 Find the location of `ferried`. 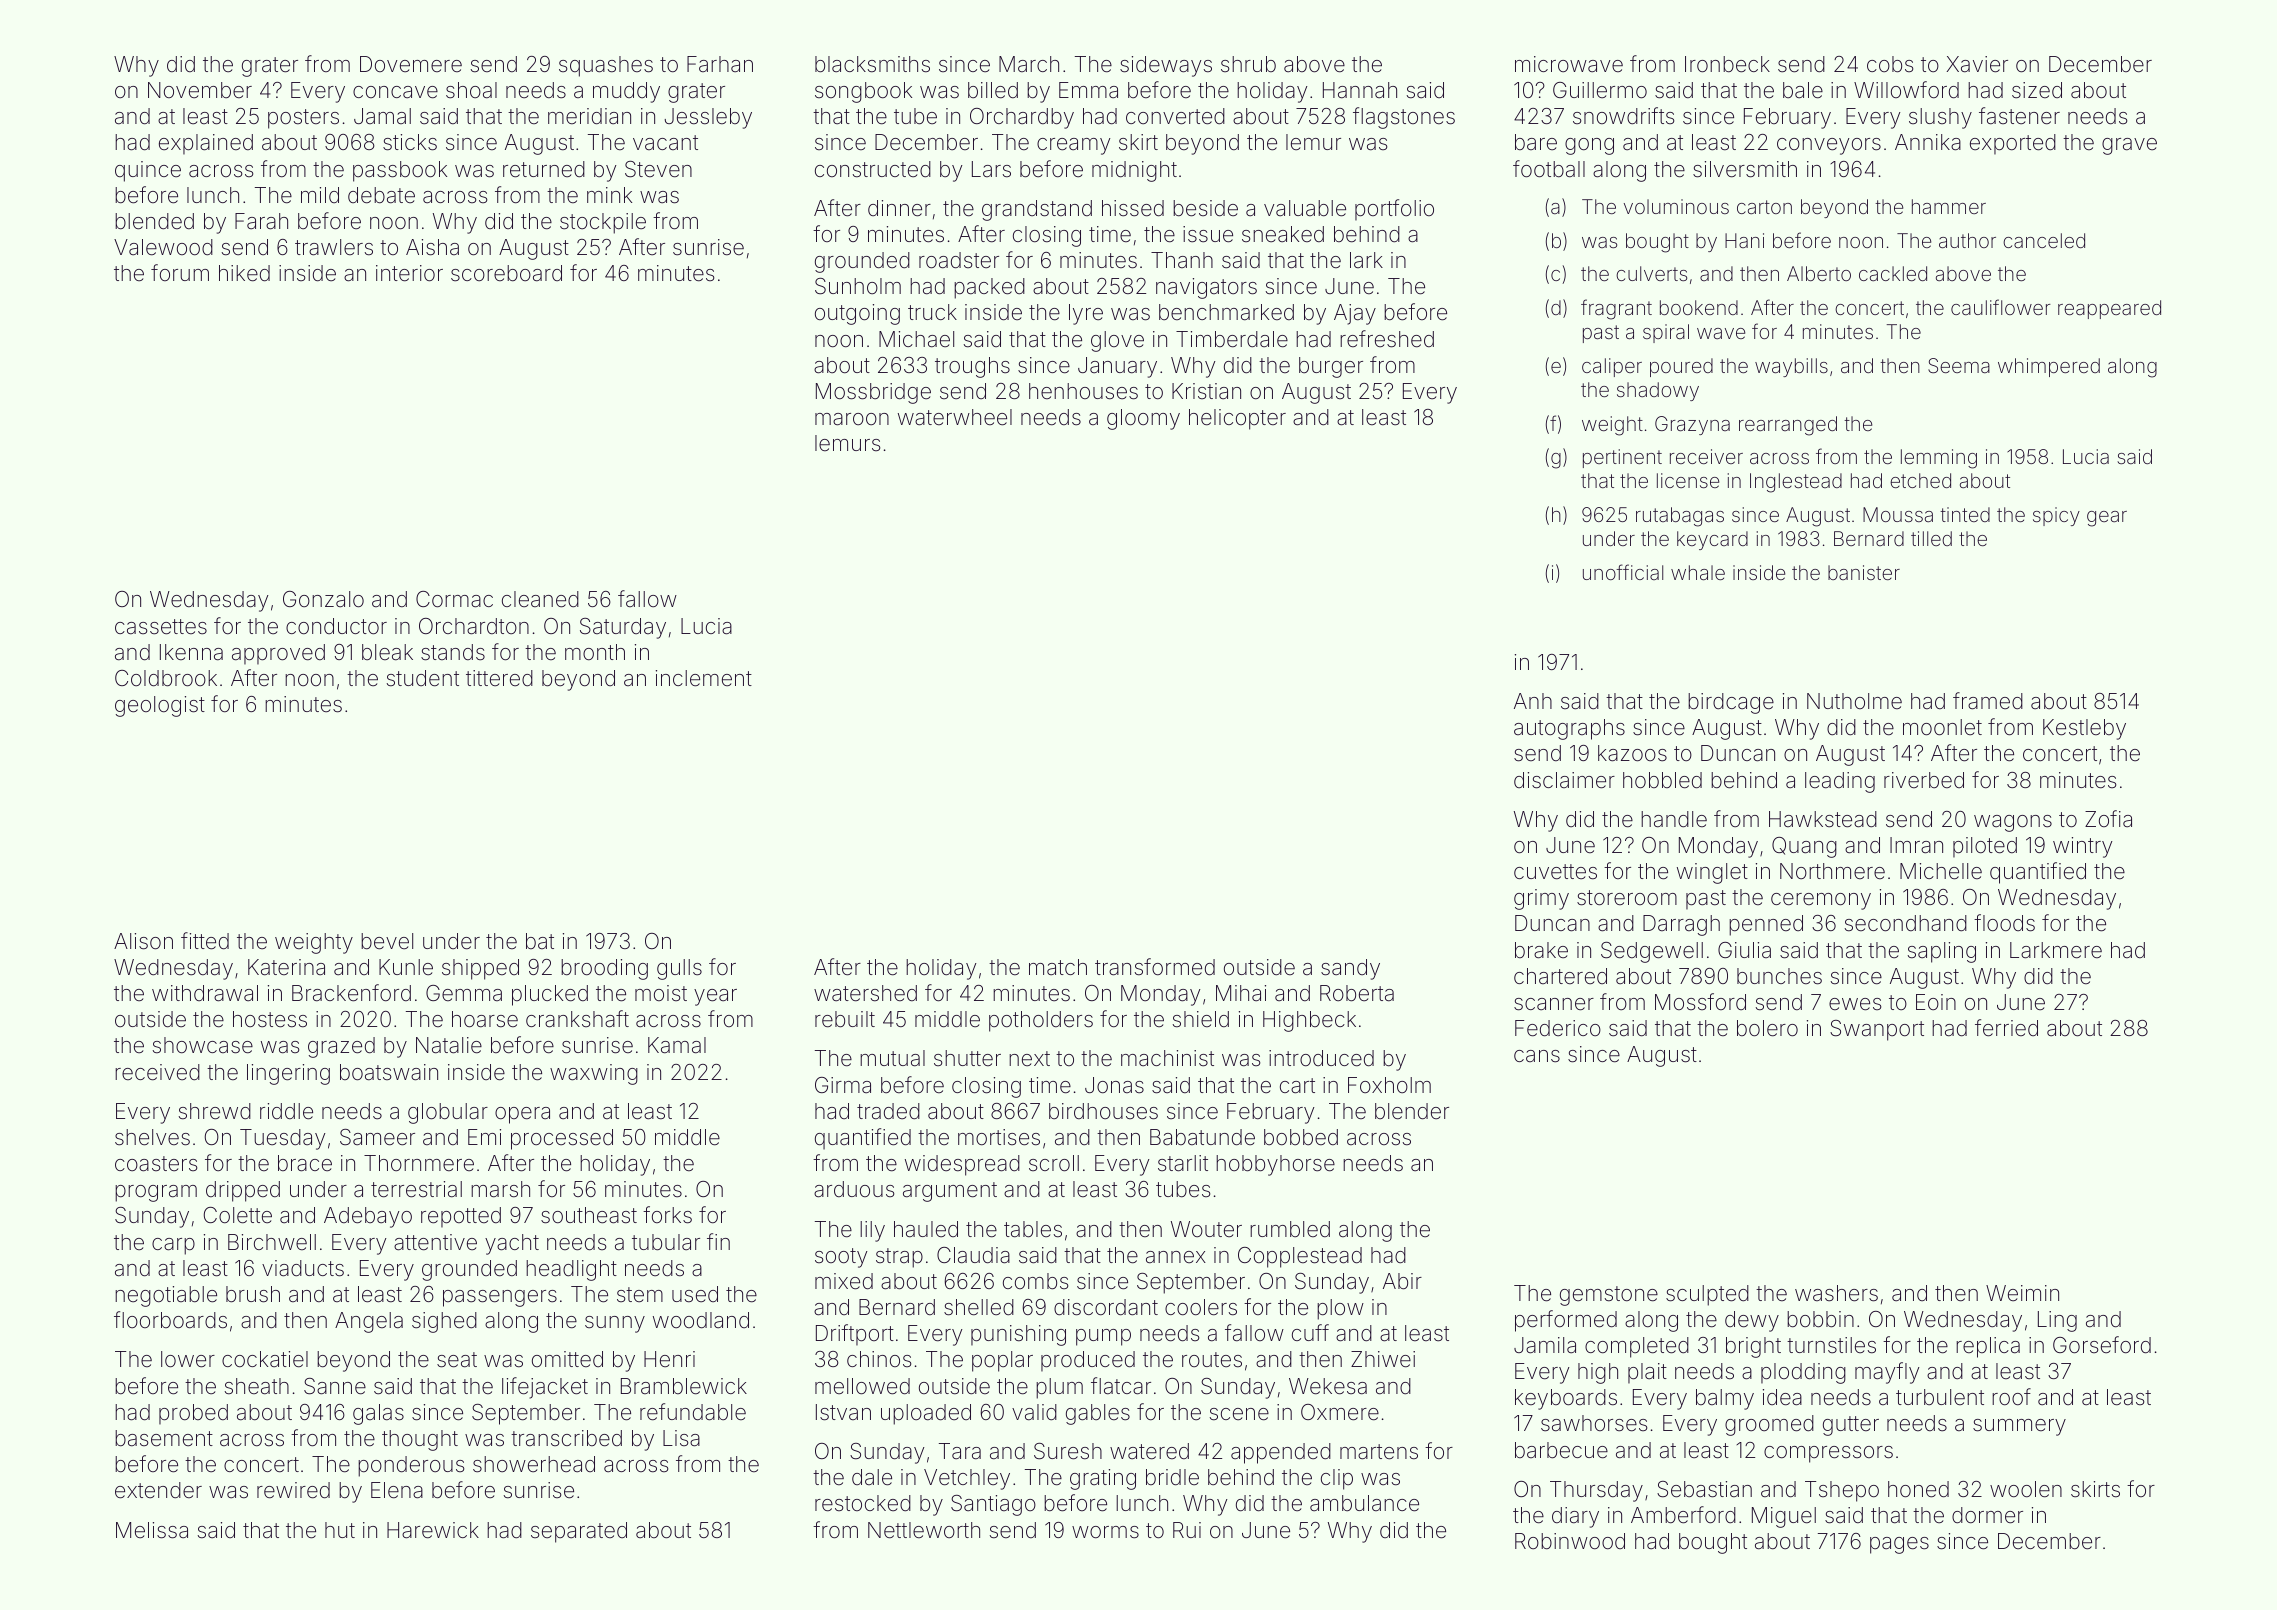

ferried is located at coordinates (2006, 1028).
